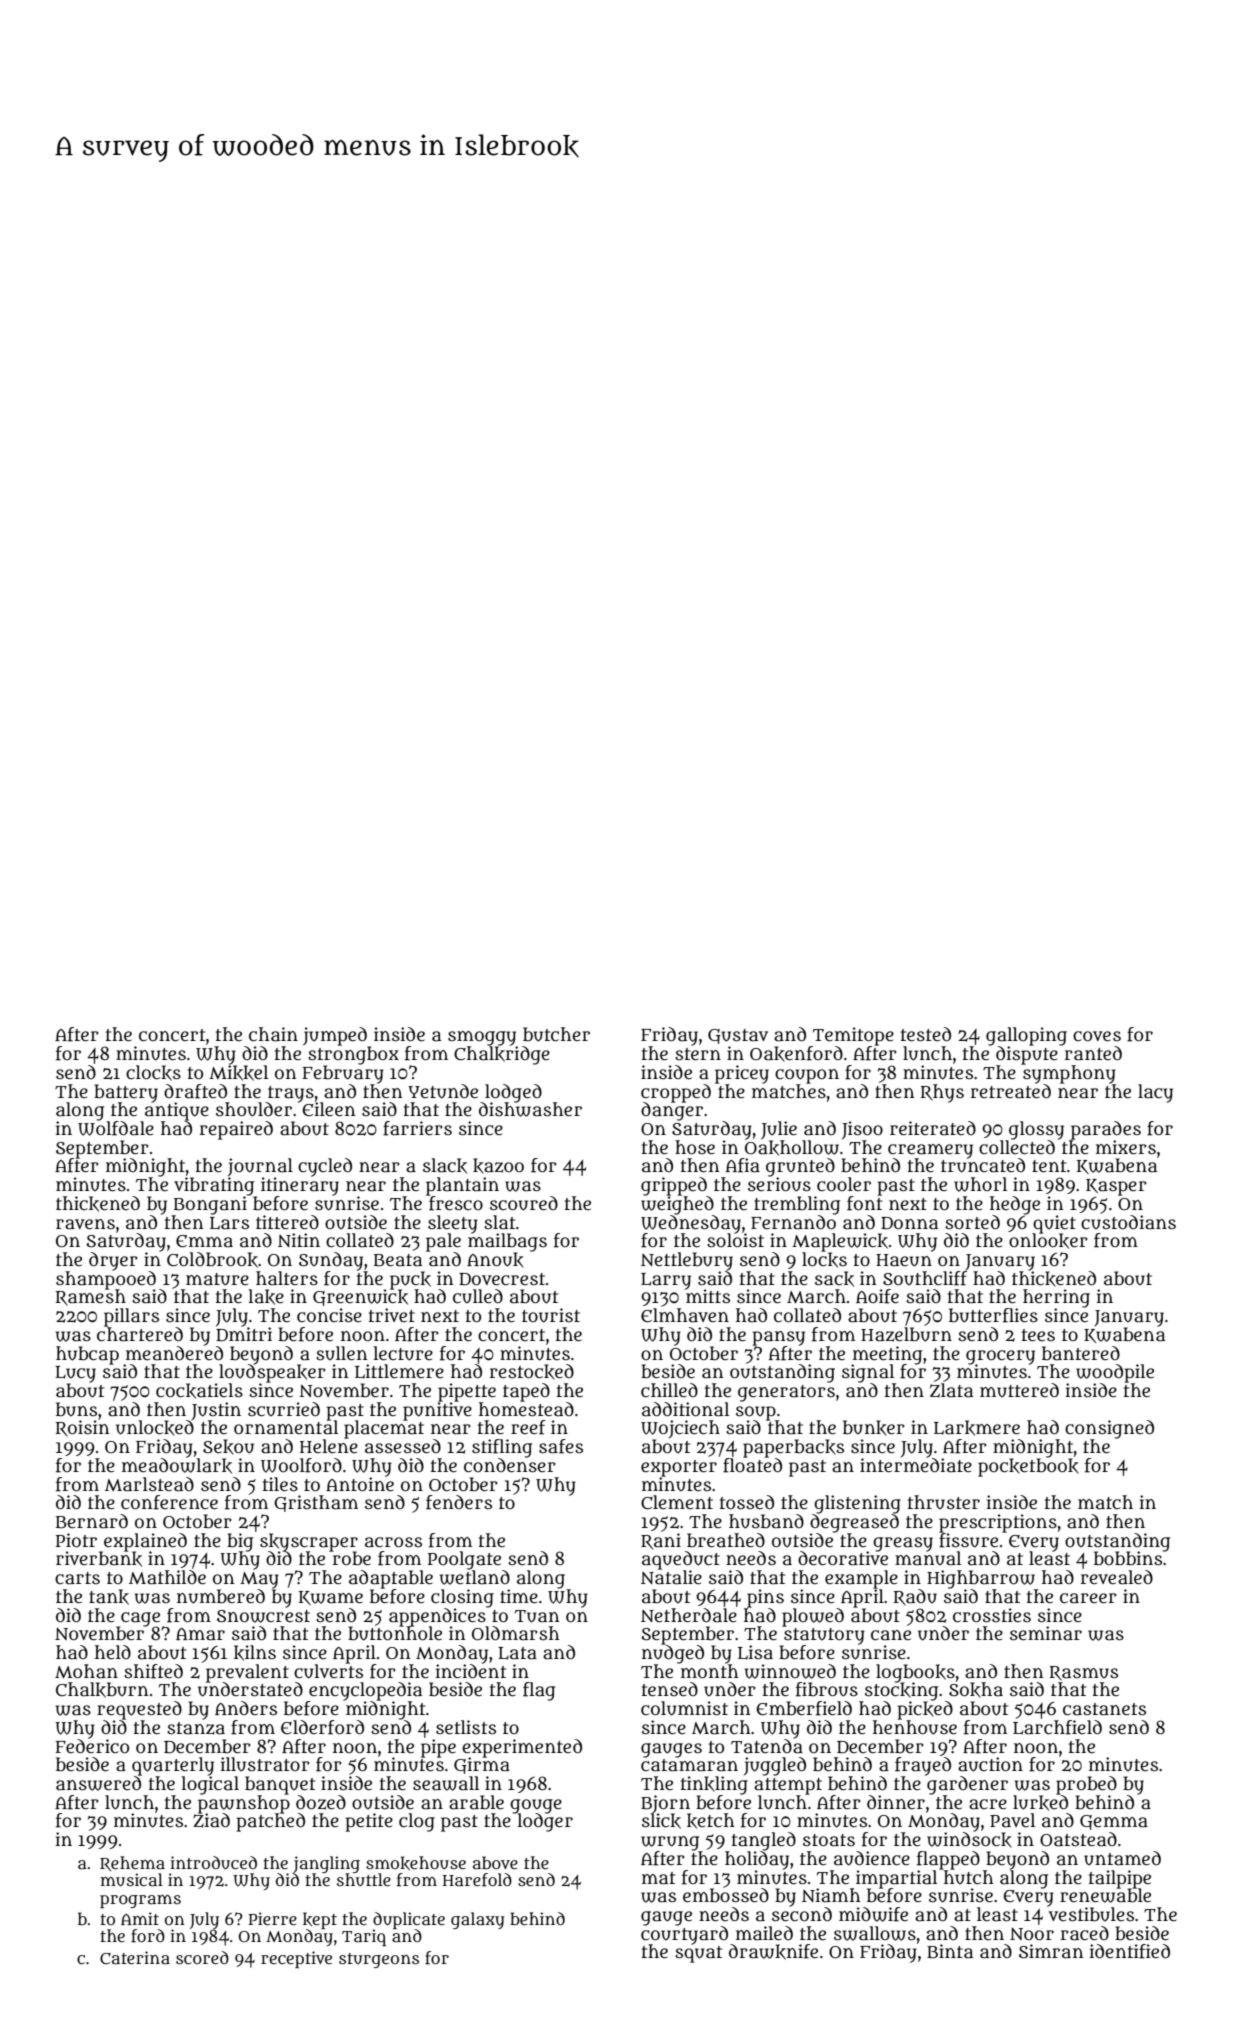 This screenshot has height=2033, width=1235. What do you see at coordinates (1155, 1093) in the screenshot?
I see `lacy` at bounding box center [1155, 1093].
